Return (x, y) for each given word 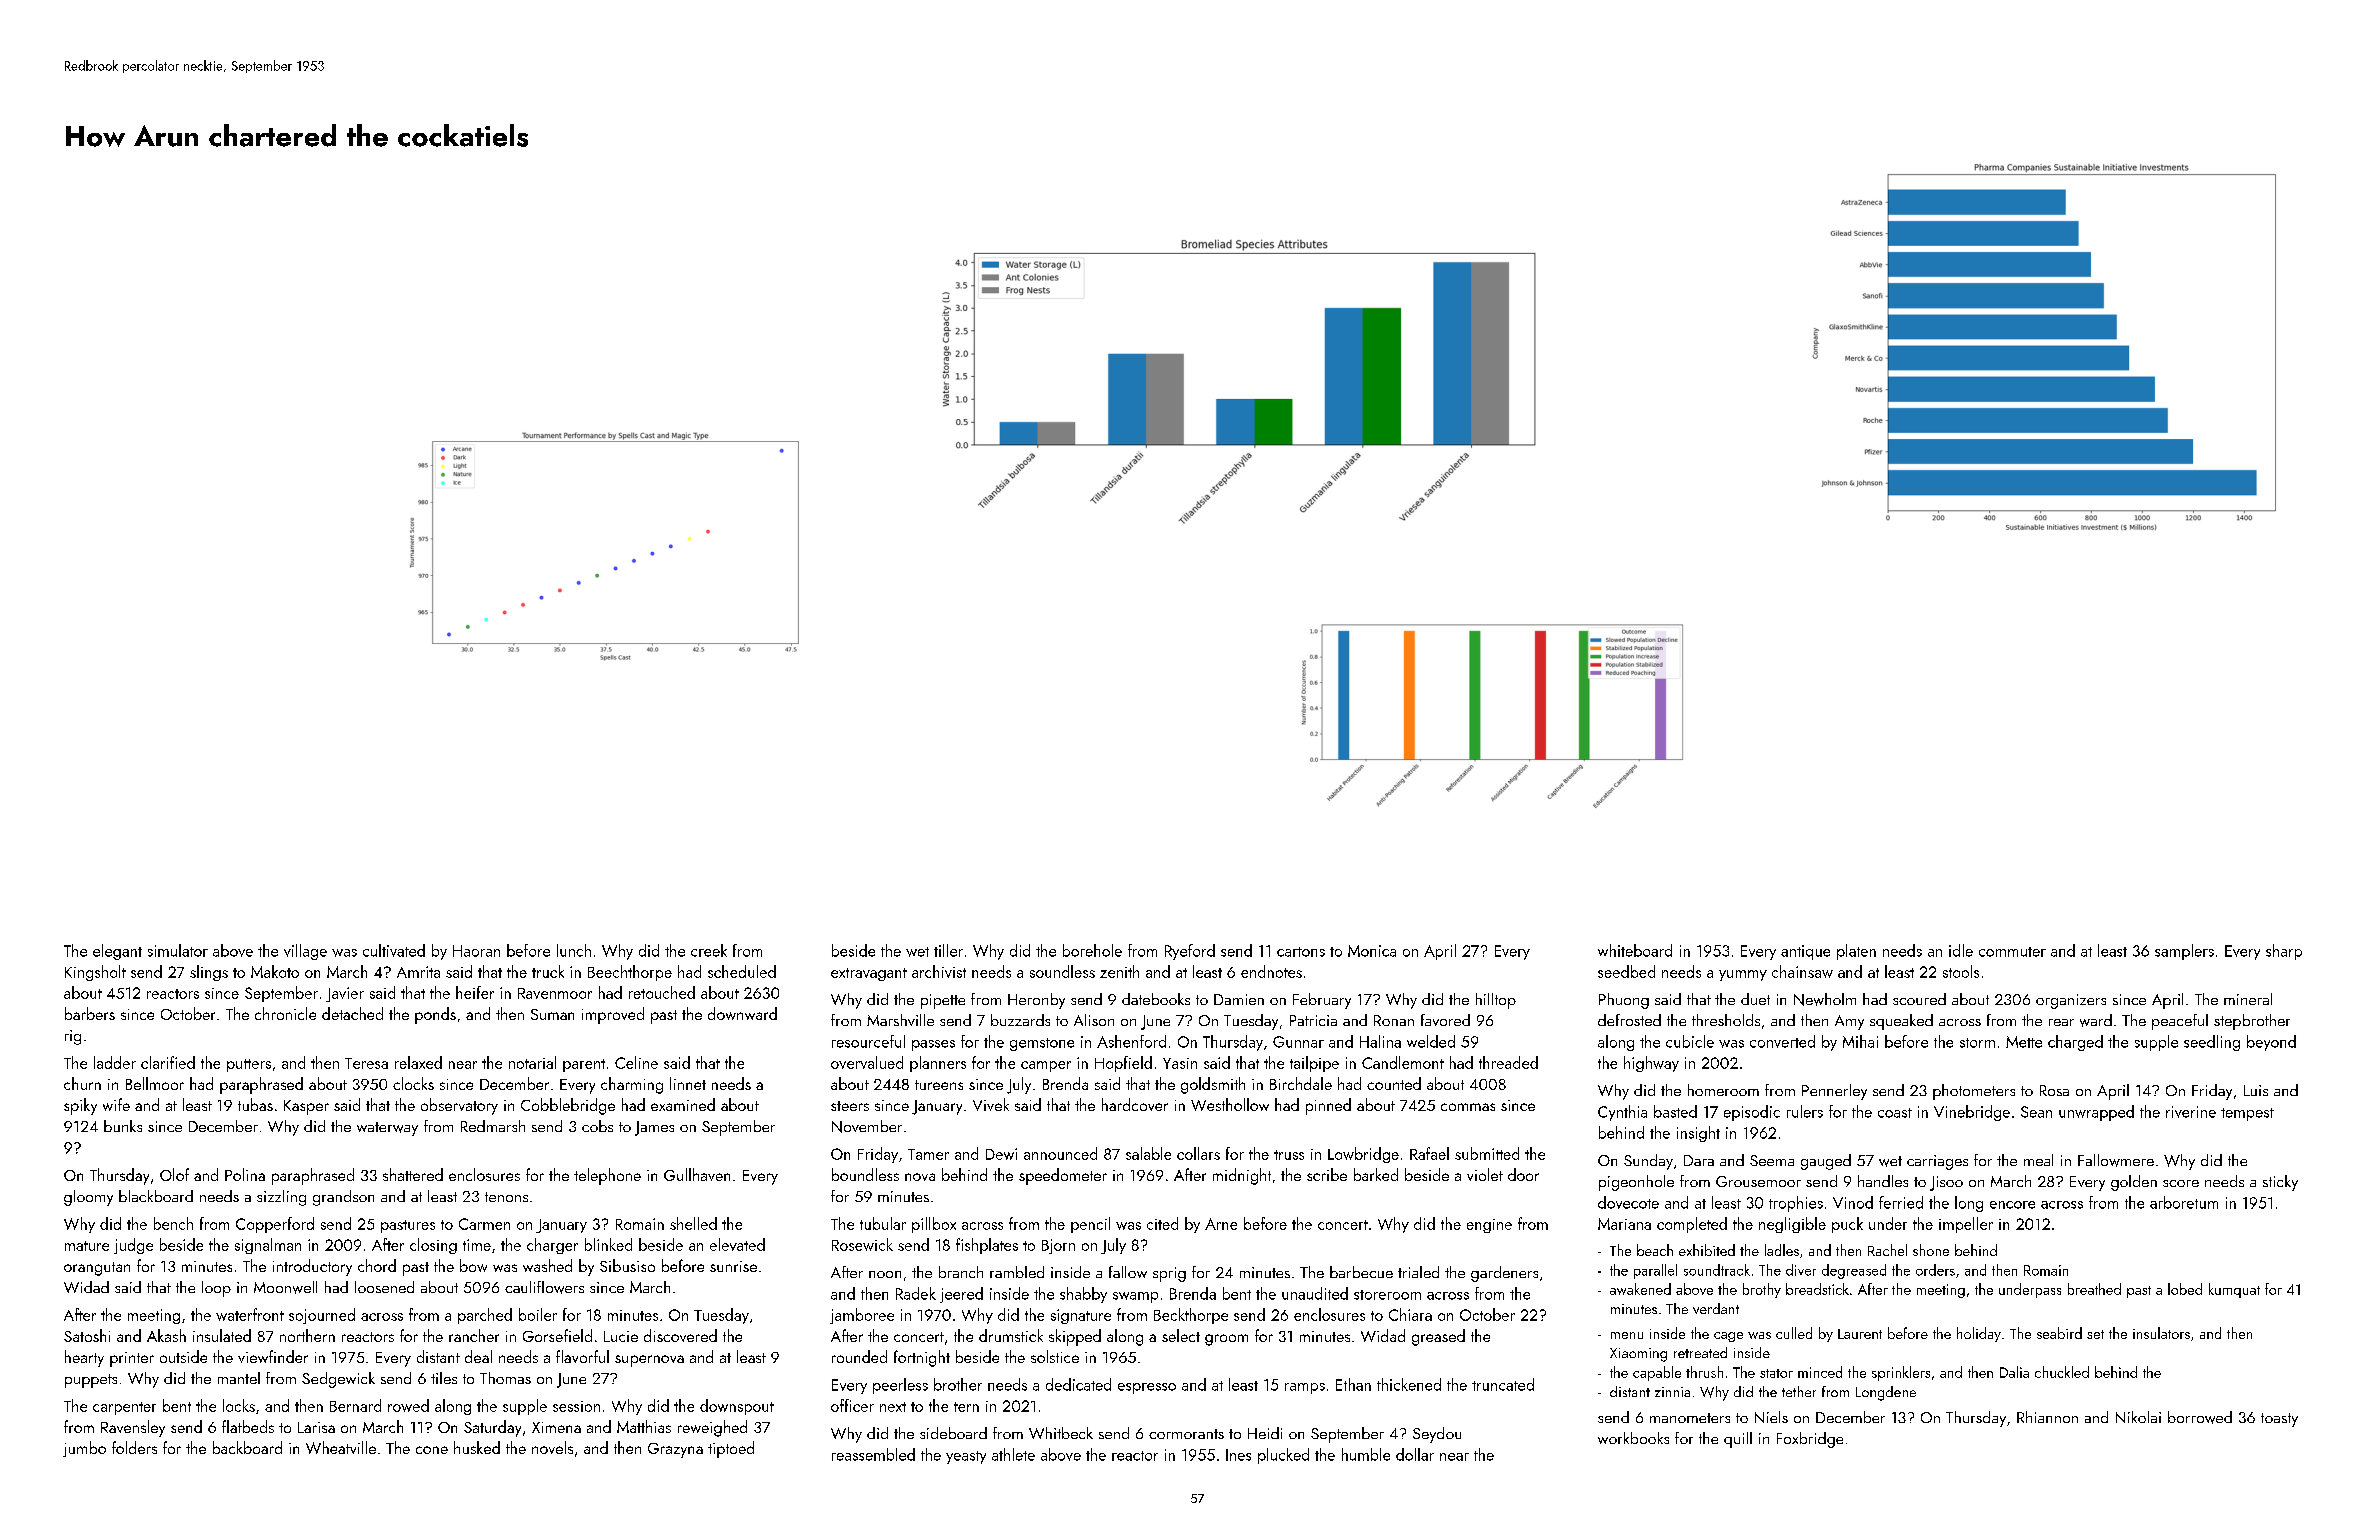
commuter (2012, 952)
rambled (1017, 1272)
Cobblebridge (568, 1106)
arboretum (2184, 1202)
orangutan (97, 1269)
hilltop (1496, 1001)
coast (1895, 1113)
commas (1468, 1107)
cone (432, 1450)
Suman (552, 1014)
